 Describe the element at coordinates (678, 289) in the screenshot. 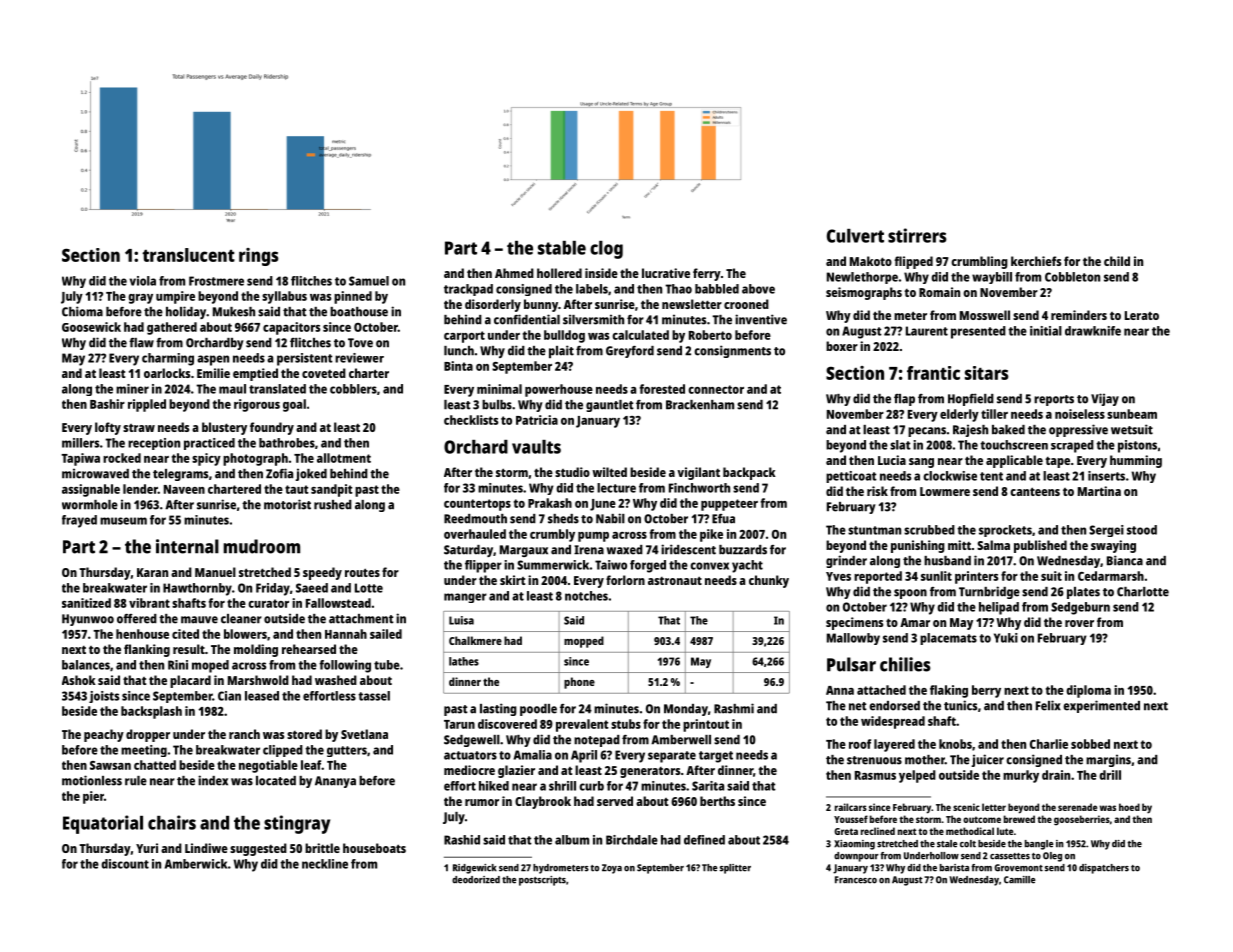

I see `Thao` at that location.
